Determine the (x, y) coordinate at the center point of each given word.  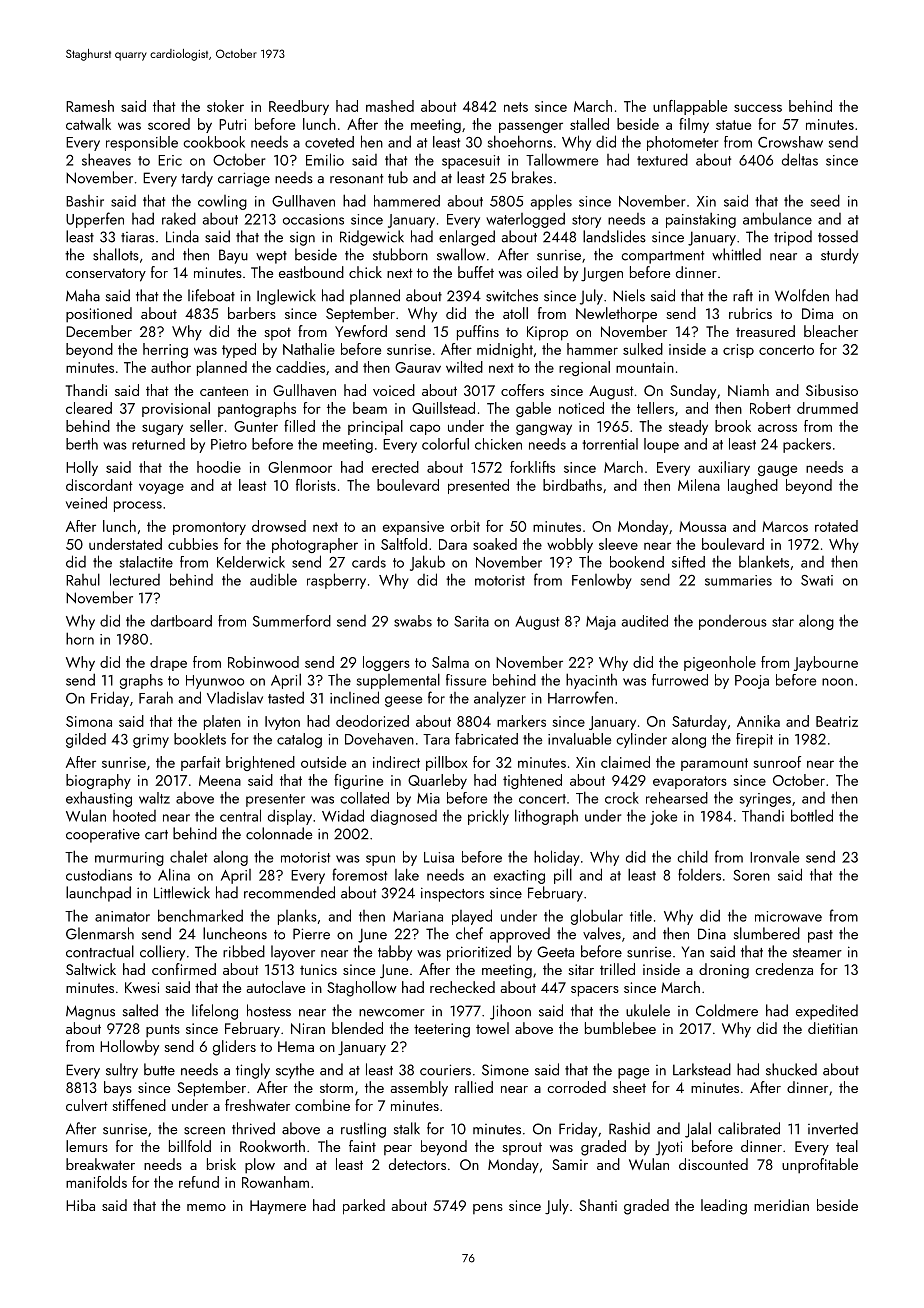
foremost (359, 874)
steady (688, 427)
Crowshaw (790, 142)
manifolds (96, 1182)
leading (724, 1207)
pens (488, 1209)
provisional (176, 409)
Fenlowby (602, 581)
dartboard (181, 621)
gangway (544, 429)
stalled (589, 124)
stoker (225, 106)
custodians (99, 874)
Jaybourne (826, 663)
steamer (817, 953)
